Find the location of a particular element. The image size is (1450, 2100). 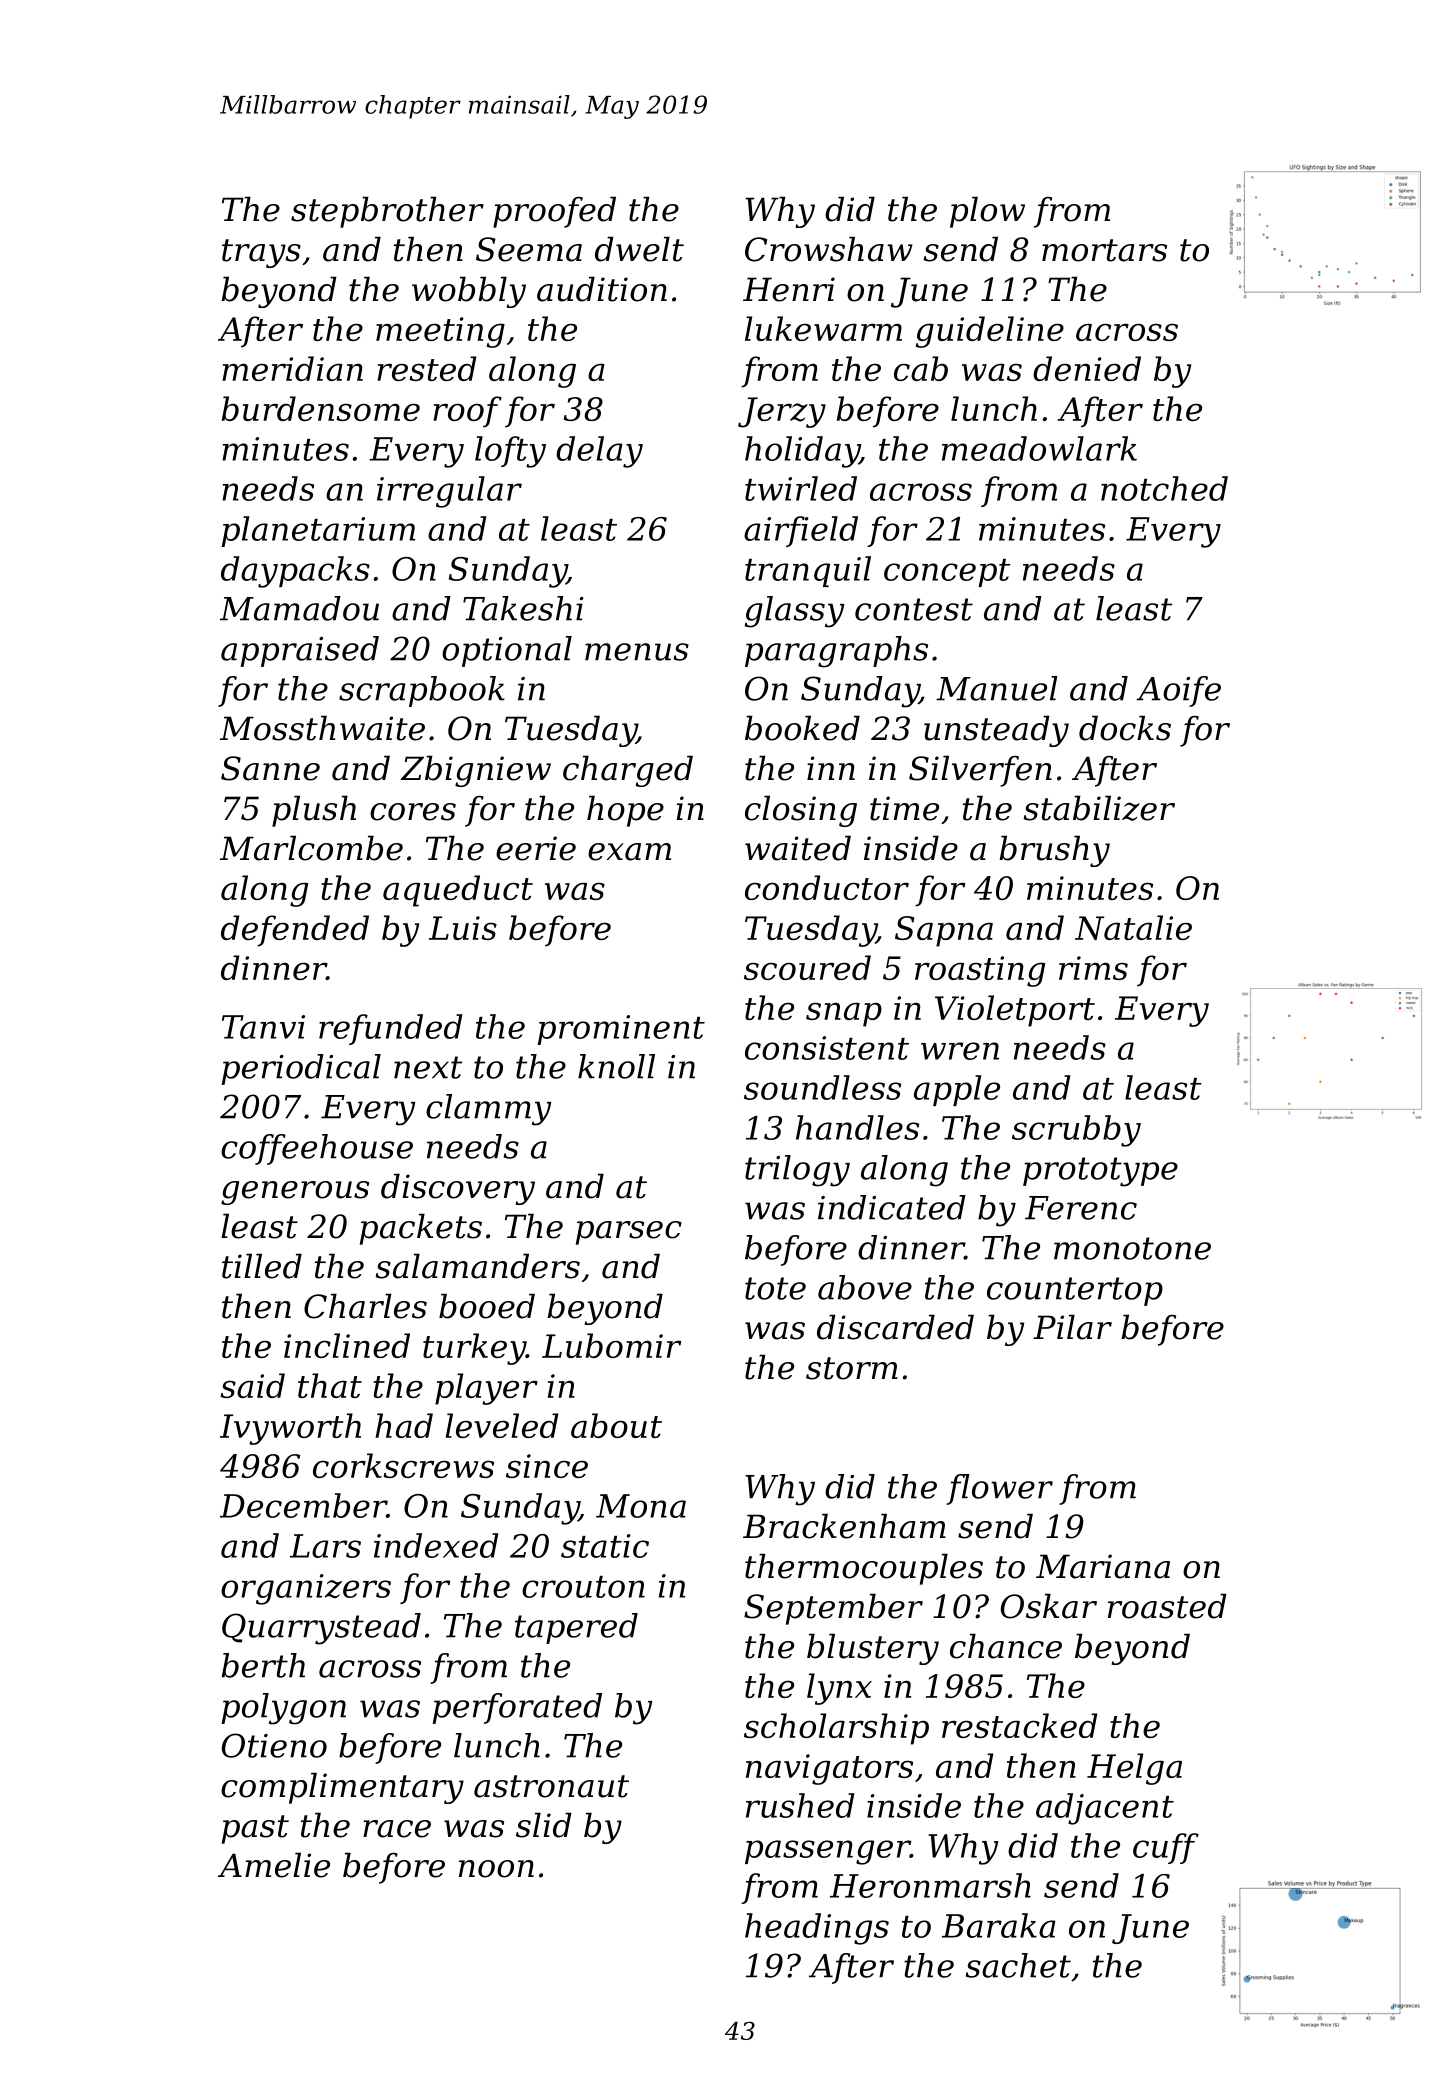

prominent is located at coordinates (621, 1030).
